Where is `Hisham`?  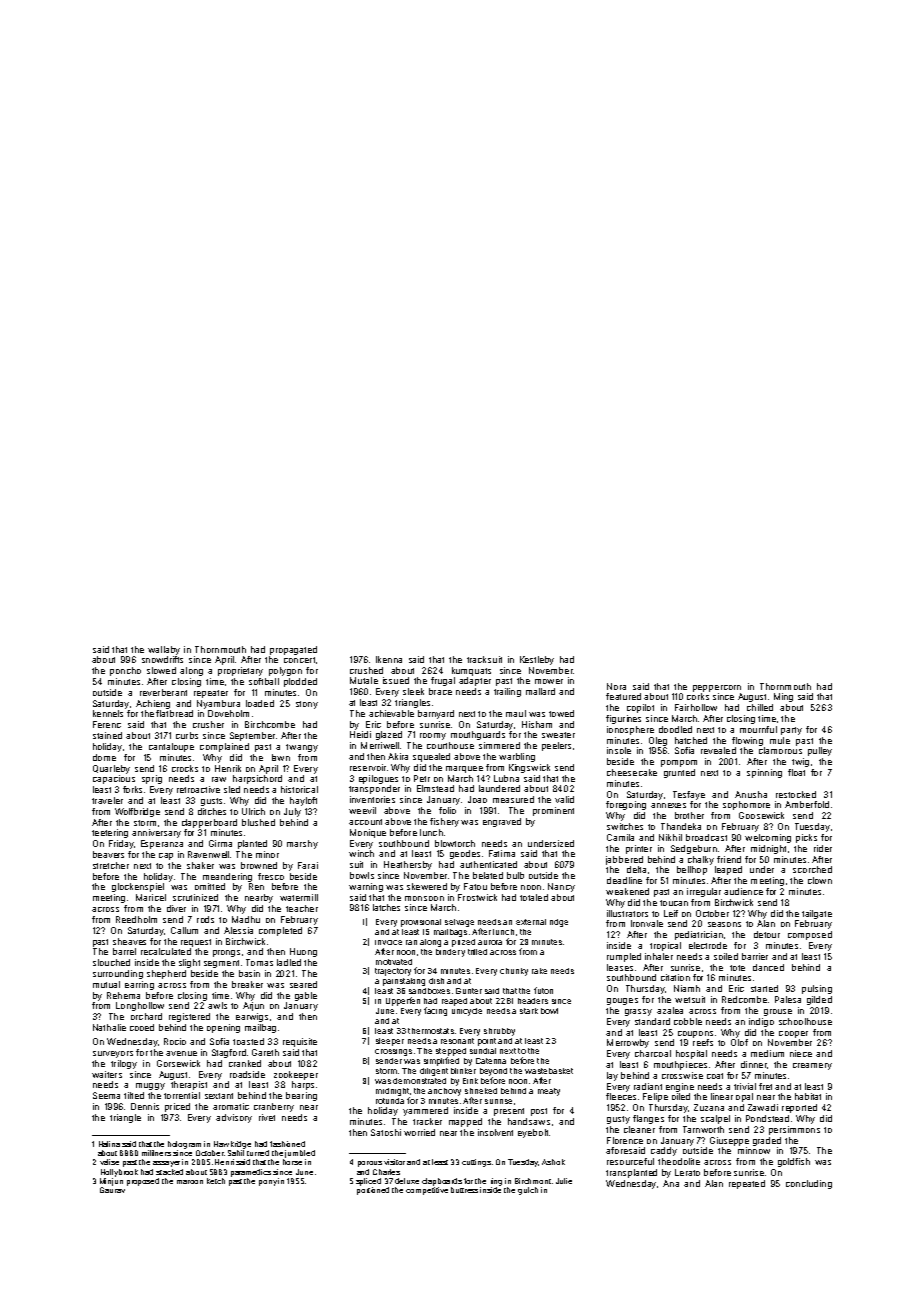 Hisham is located at coordinates (537, 724).
